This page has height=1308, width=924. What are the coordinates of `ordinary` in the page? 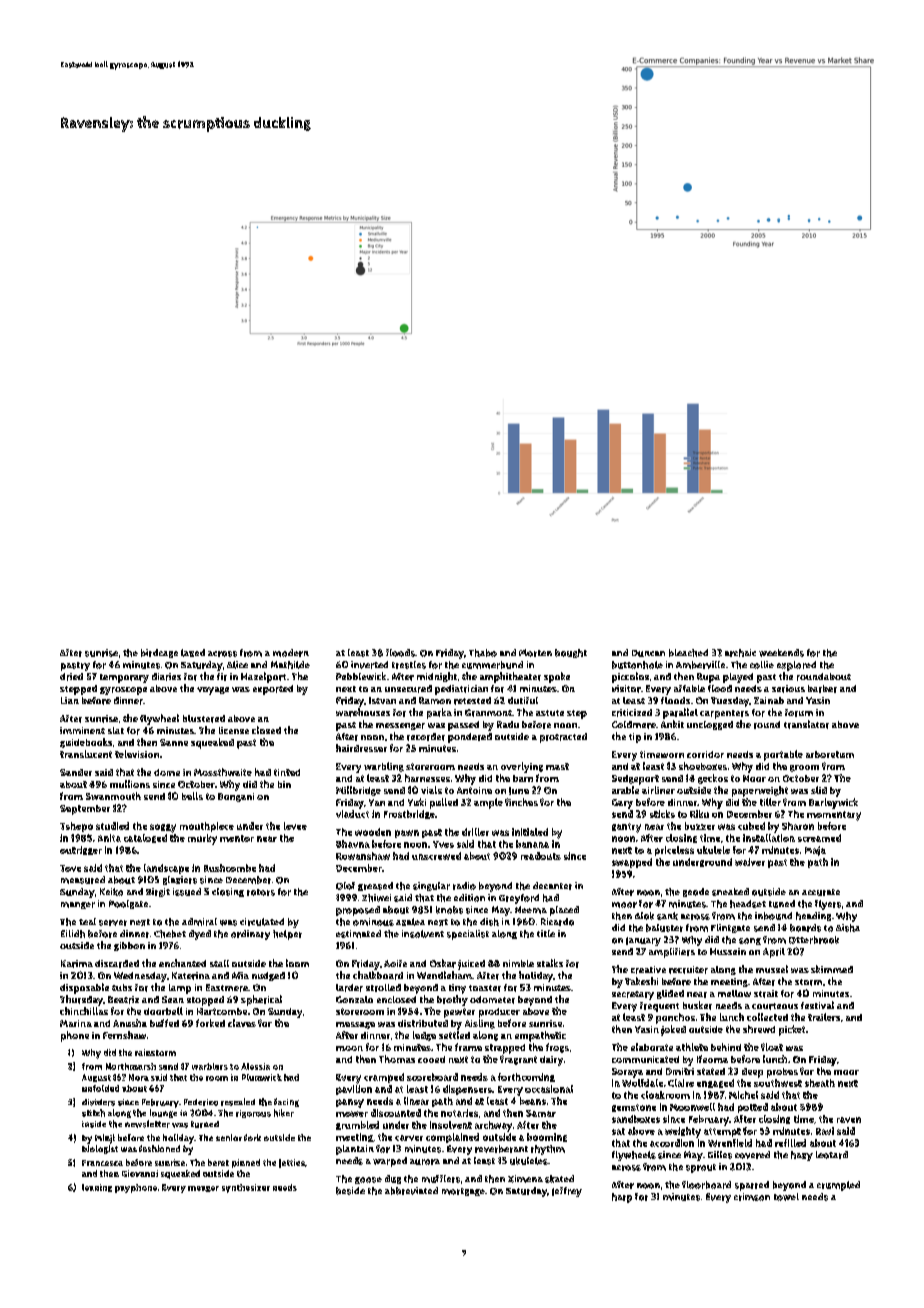 It's located at (250, 935).
